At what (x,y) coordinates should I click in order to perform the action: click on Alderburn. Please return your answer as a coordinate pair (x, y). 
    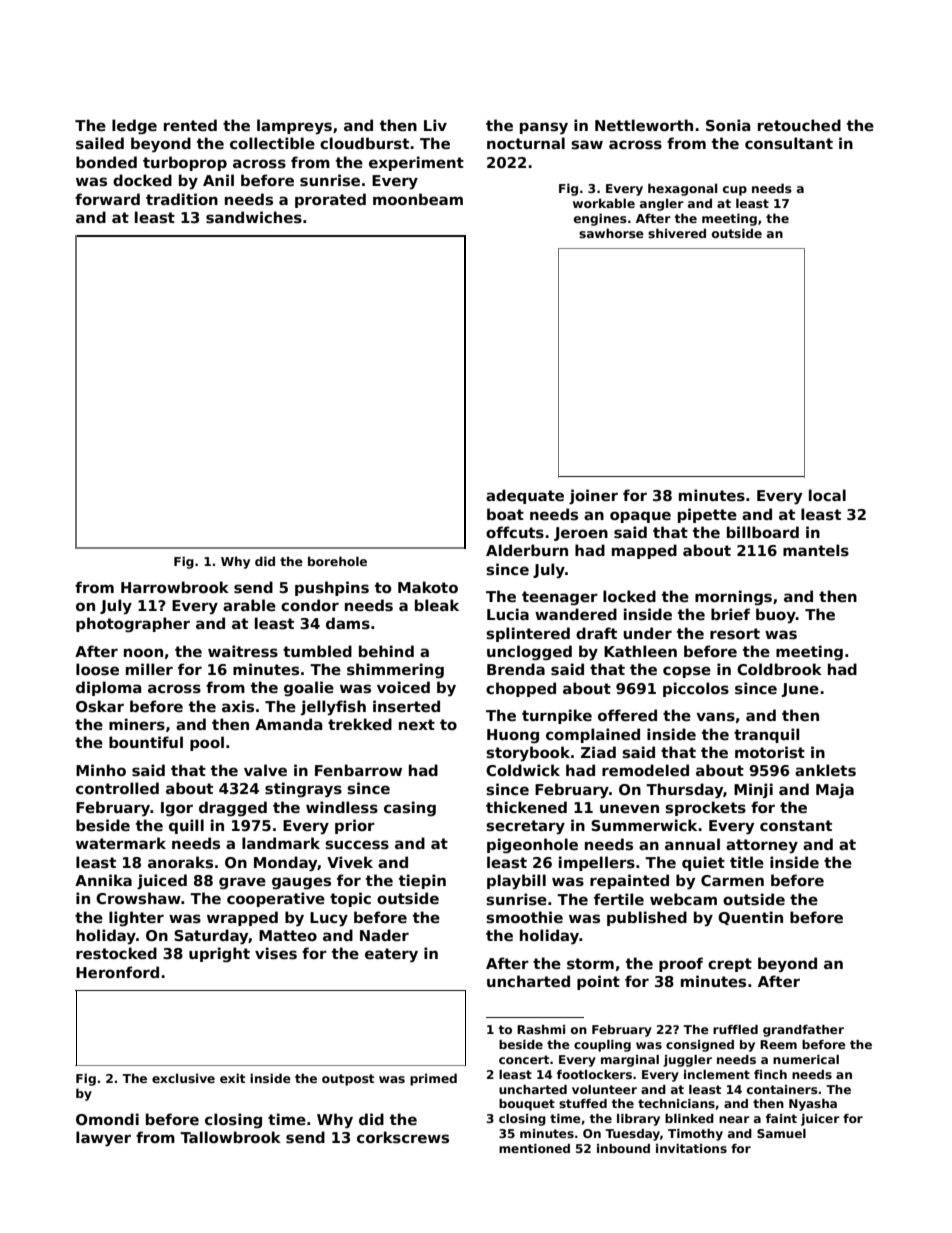
    Looking at the image, I should click on (527, 550).
